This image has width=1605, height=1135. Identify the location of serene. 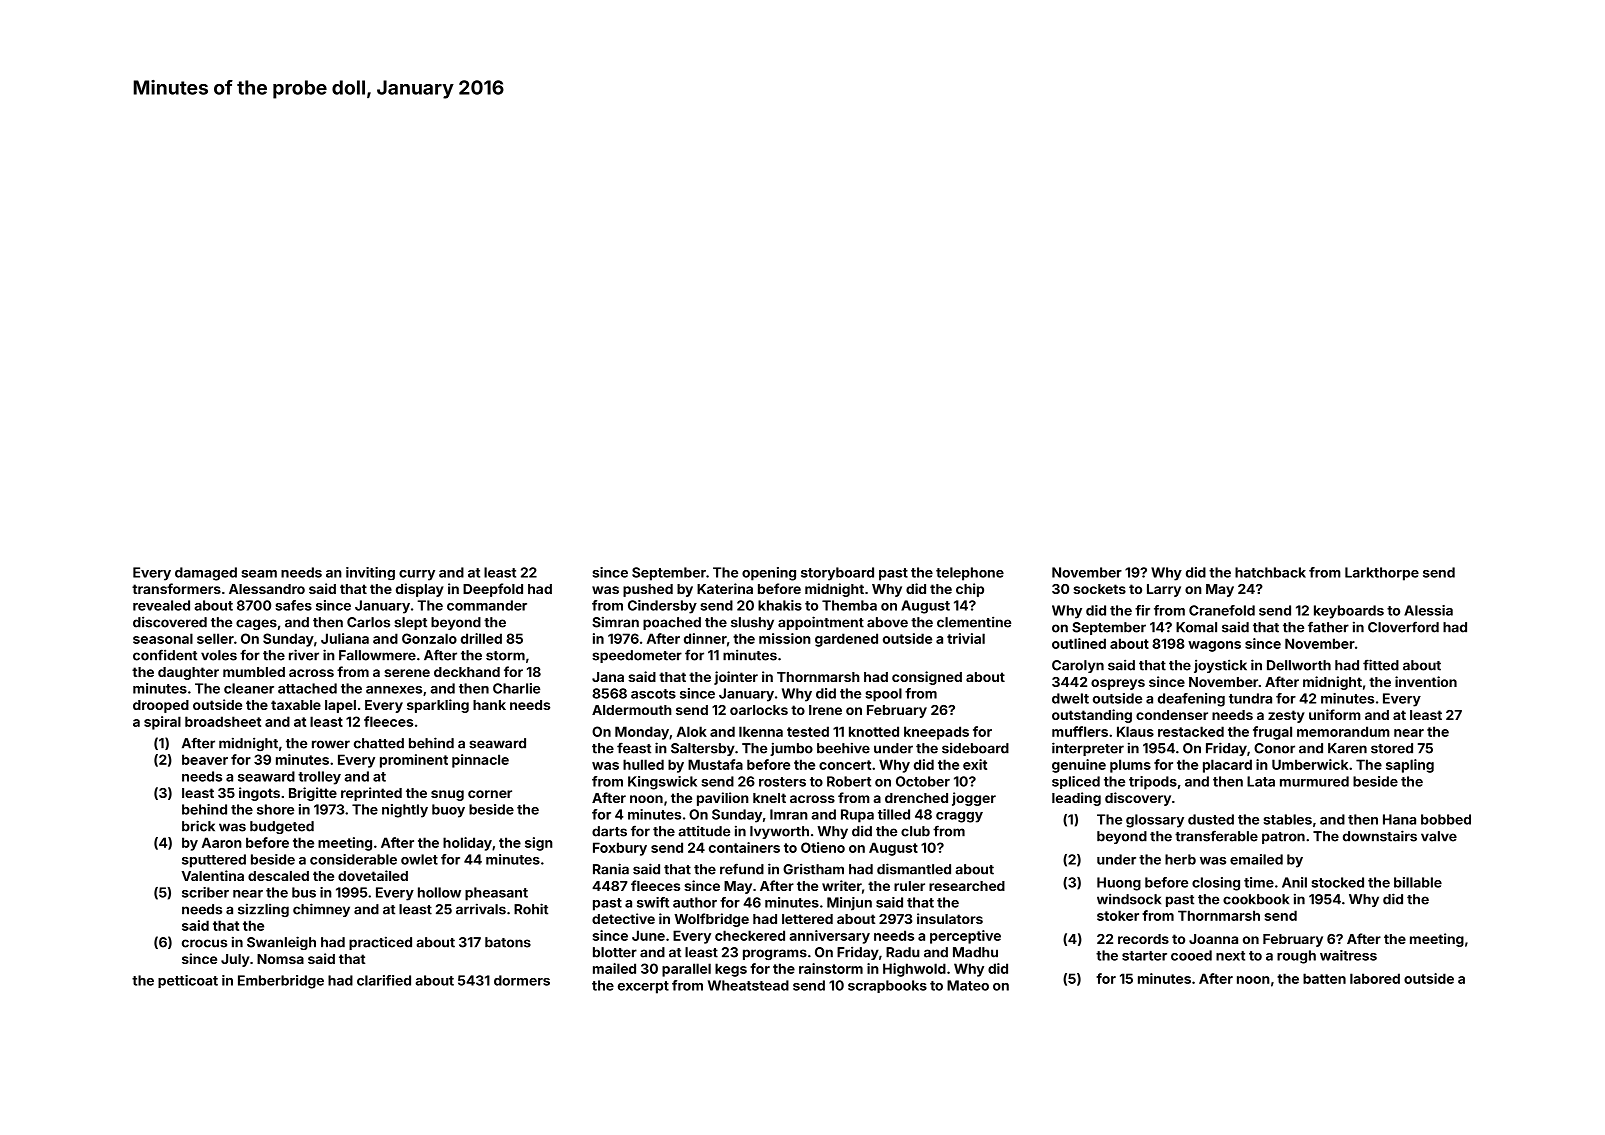
(407, 673).
